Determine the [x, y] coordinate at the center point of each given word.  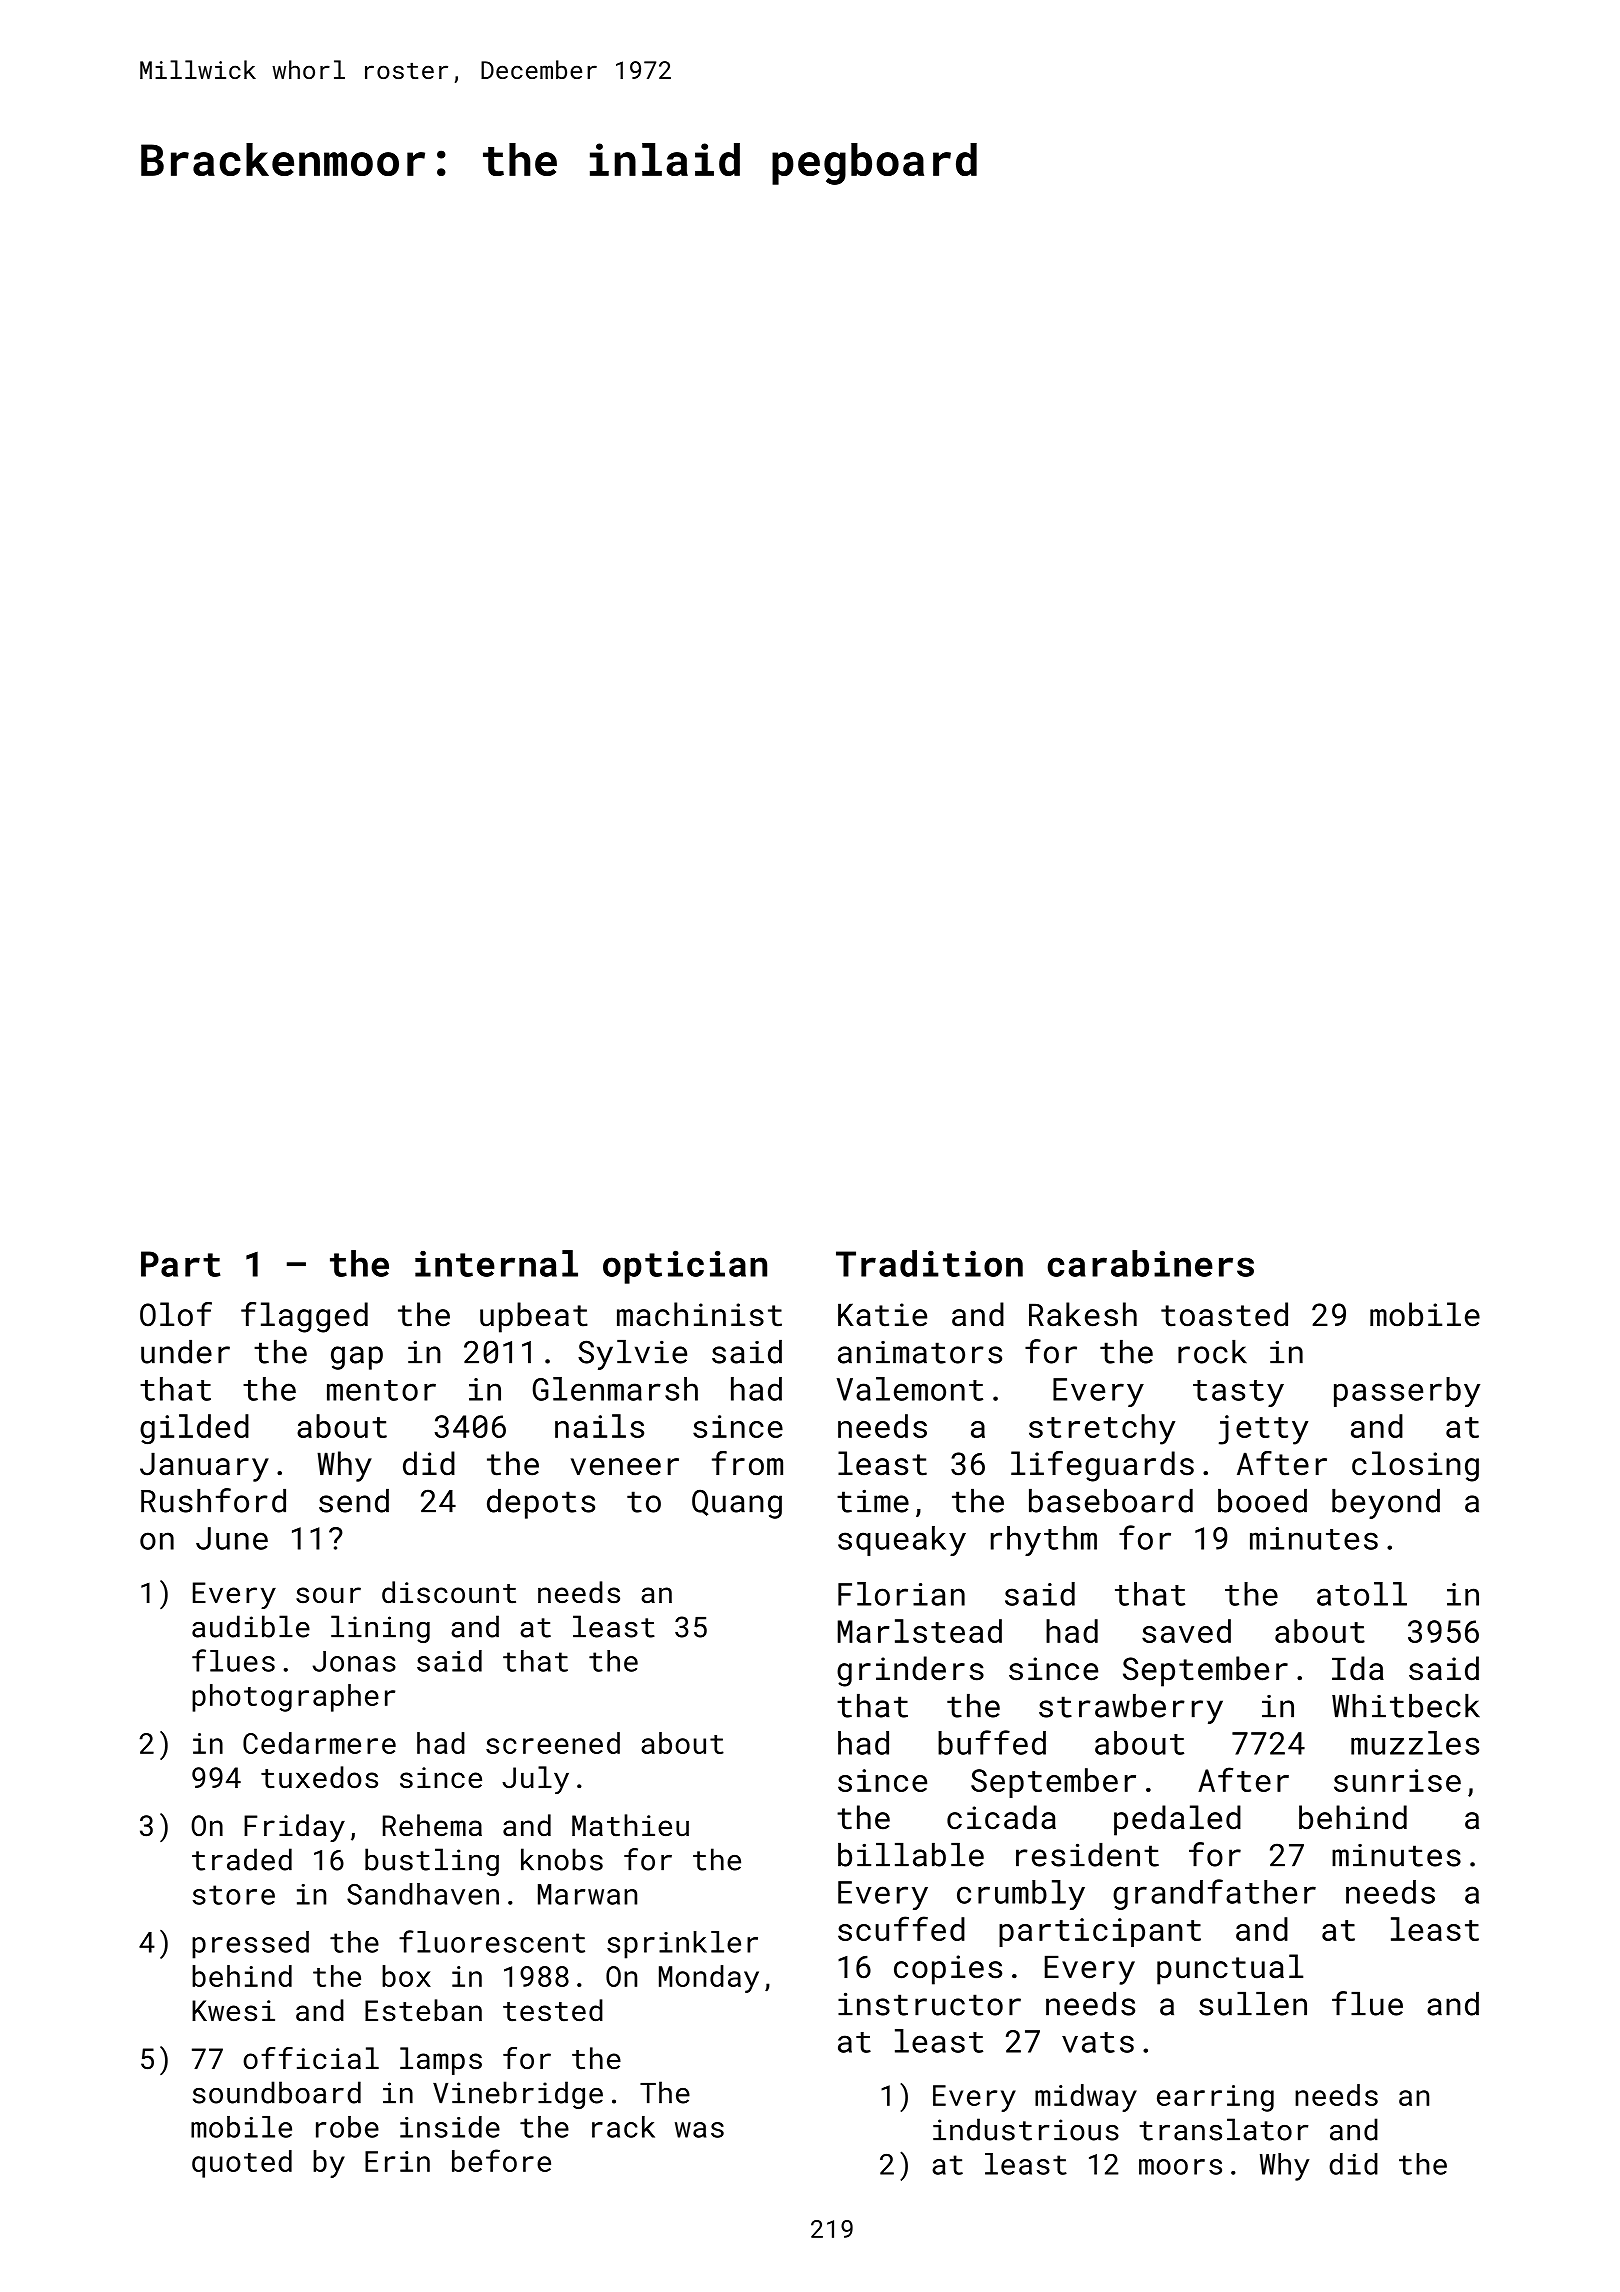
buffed [992, 1742]
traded [242, 1859]
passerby [1407, 1392]
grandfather [1214, 1894]
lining [380, 1629]
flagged [304, 1317]
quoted [242, 2164]
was [699, 2130]
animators [920, 1352]
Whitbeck [1406, 1706]
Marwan [587, 1894]
